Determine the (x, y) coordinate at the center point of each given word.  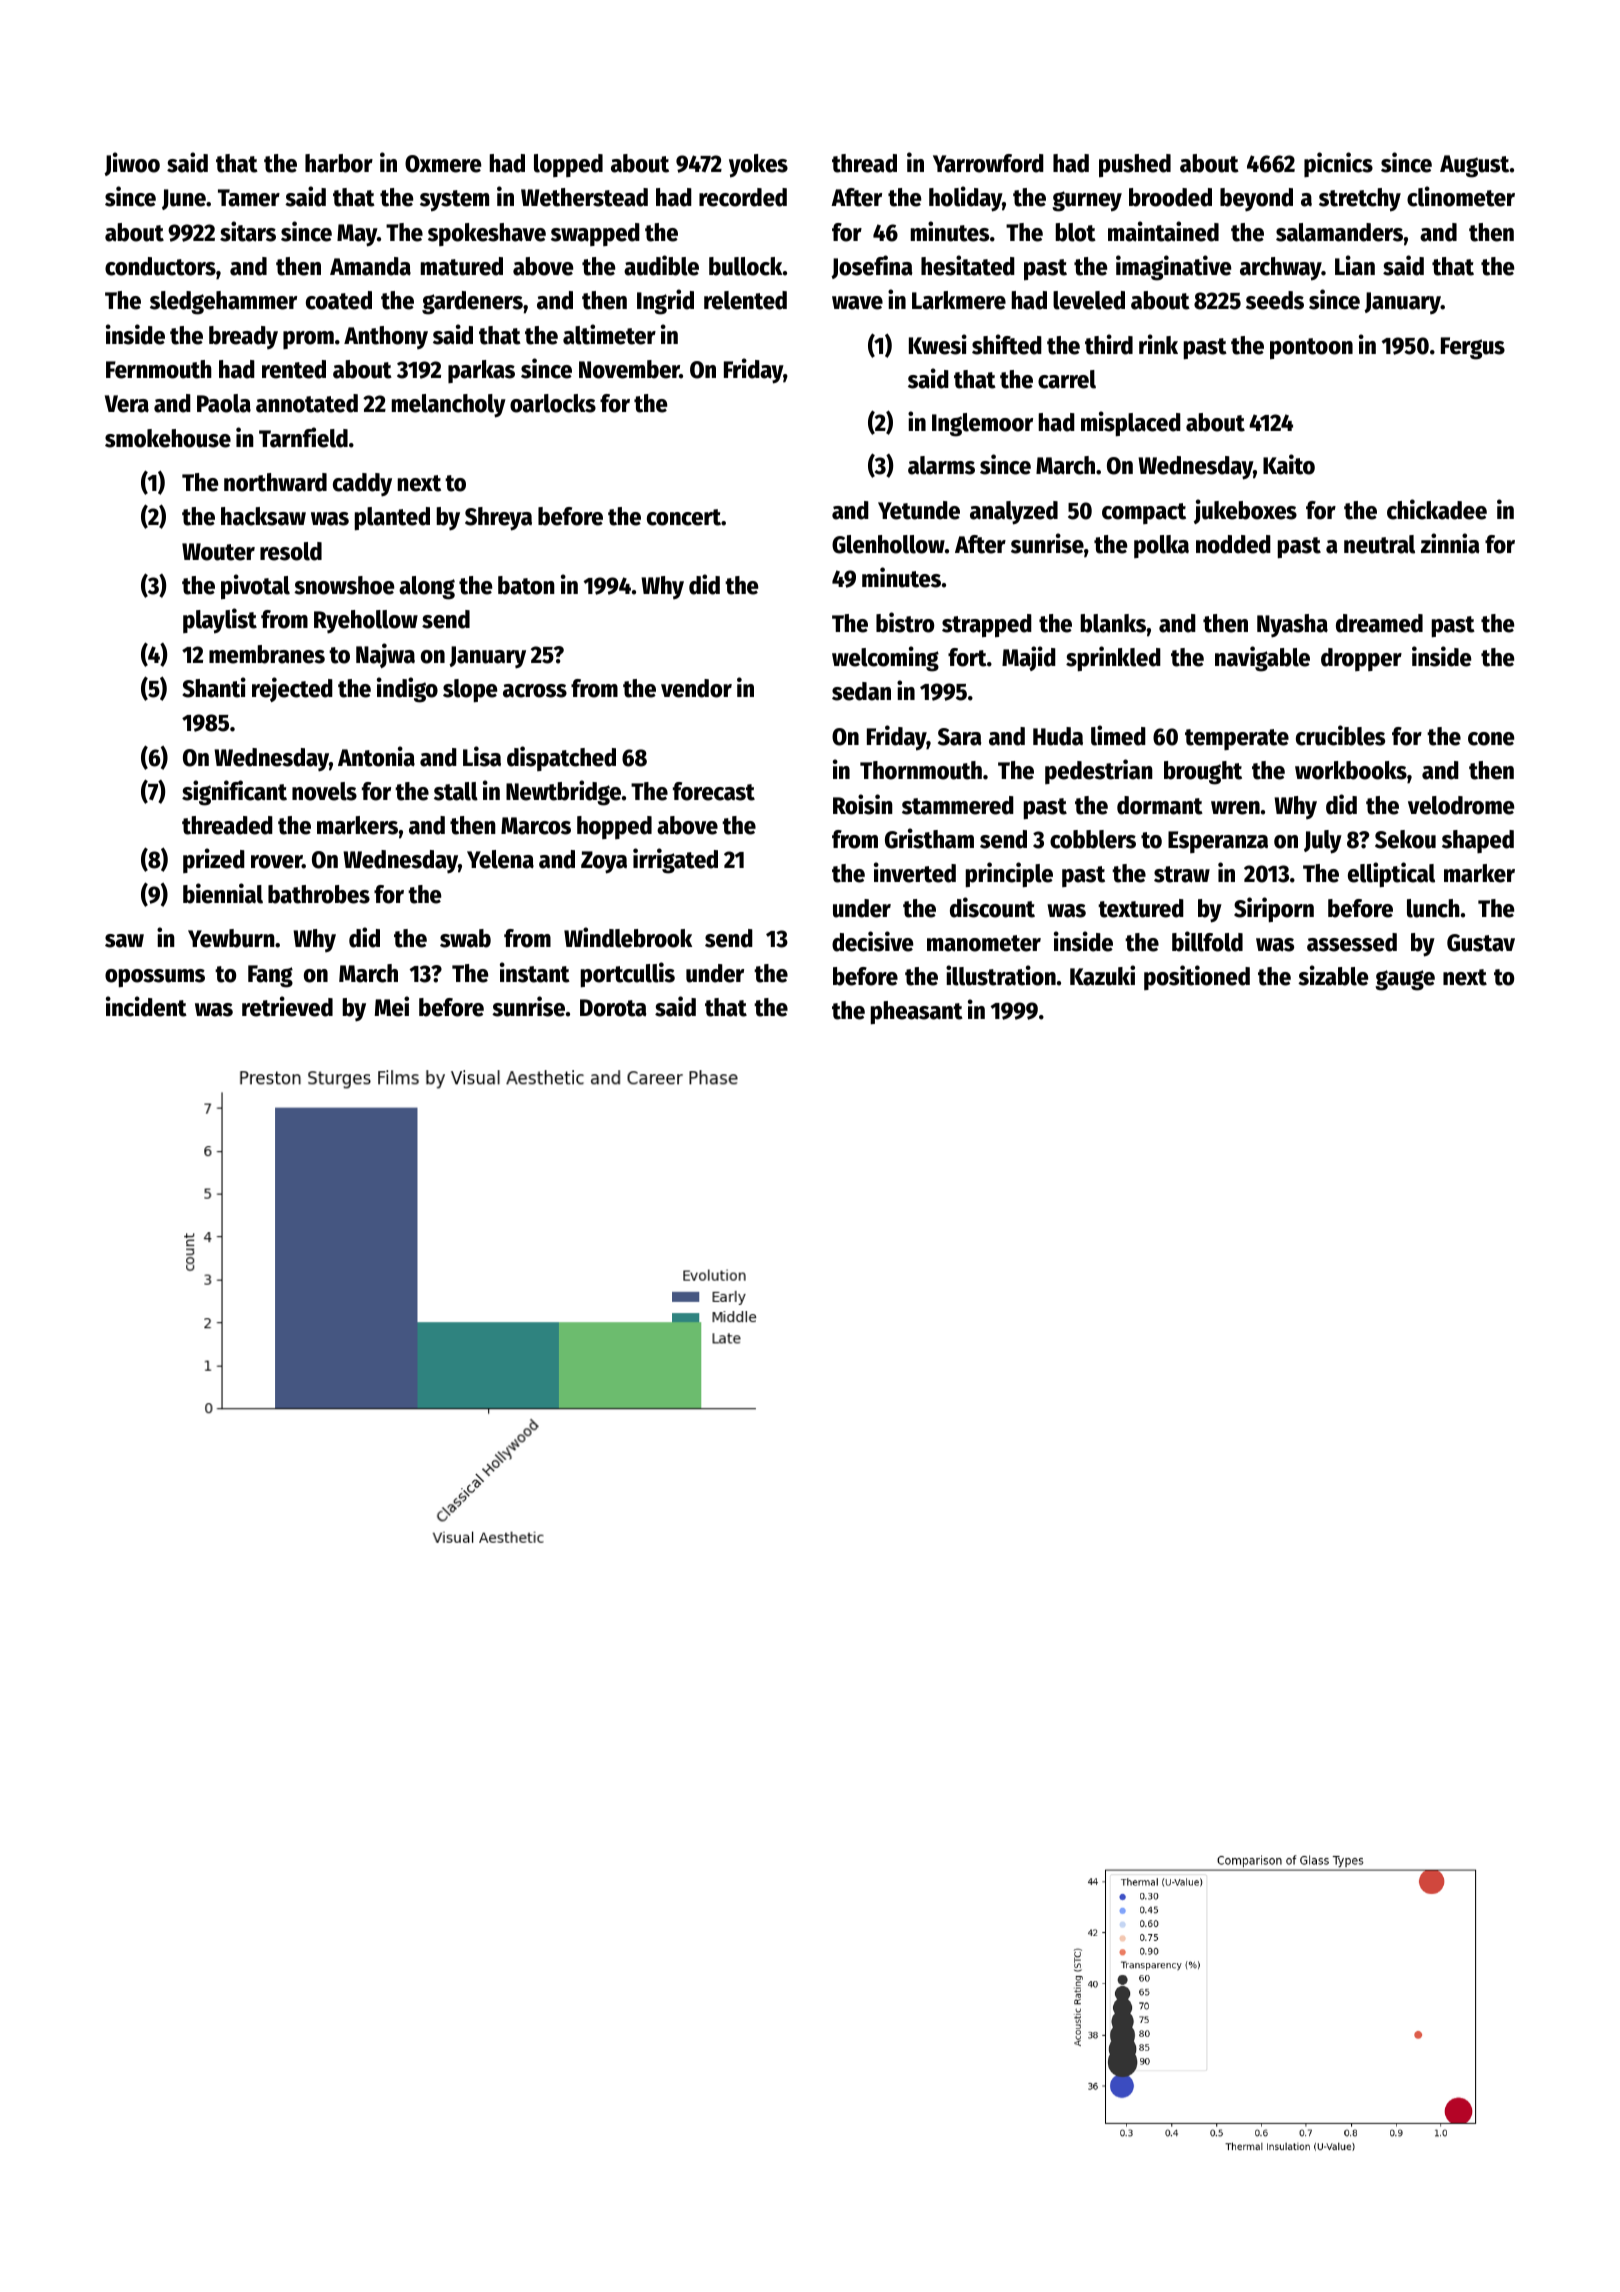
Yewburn (231, 938)
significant (234, 793)
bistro (905, 622)
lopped (568, 165)
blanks (1113, 623)
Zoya (604, 862)
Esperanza (1218, 842)
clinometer (1461, 196)
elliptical (1391, 875)
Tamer (249, 198)
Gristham (929, 838)
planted (392, 519)
